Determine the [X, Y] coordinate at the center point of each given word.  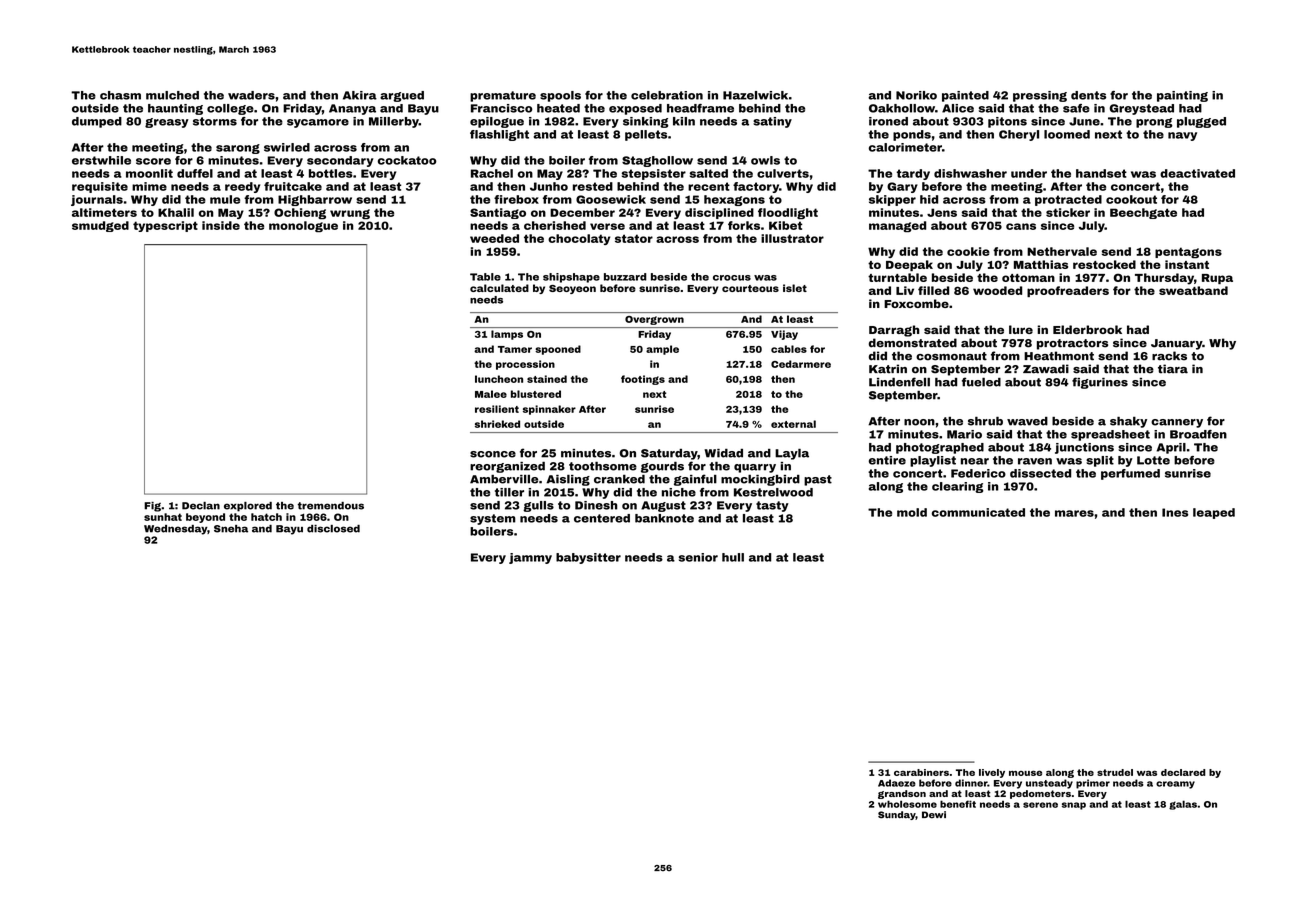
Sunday [897, 815]
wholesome [907, 804]
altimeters [104, 212]
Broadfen [1198, 434]
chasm [120, 95]
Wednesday [175, 530]
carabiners [921, 772]
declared [1183, 772]
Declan [201, 506]
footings [643, 380]
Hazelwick [755, 95]
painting [1182, 96]
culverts [783, 173]
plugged [1201, 122]
